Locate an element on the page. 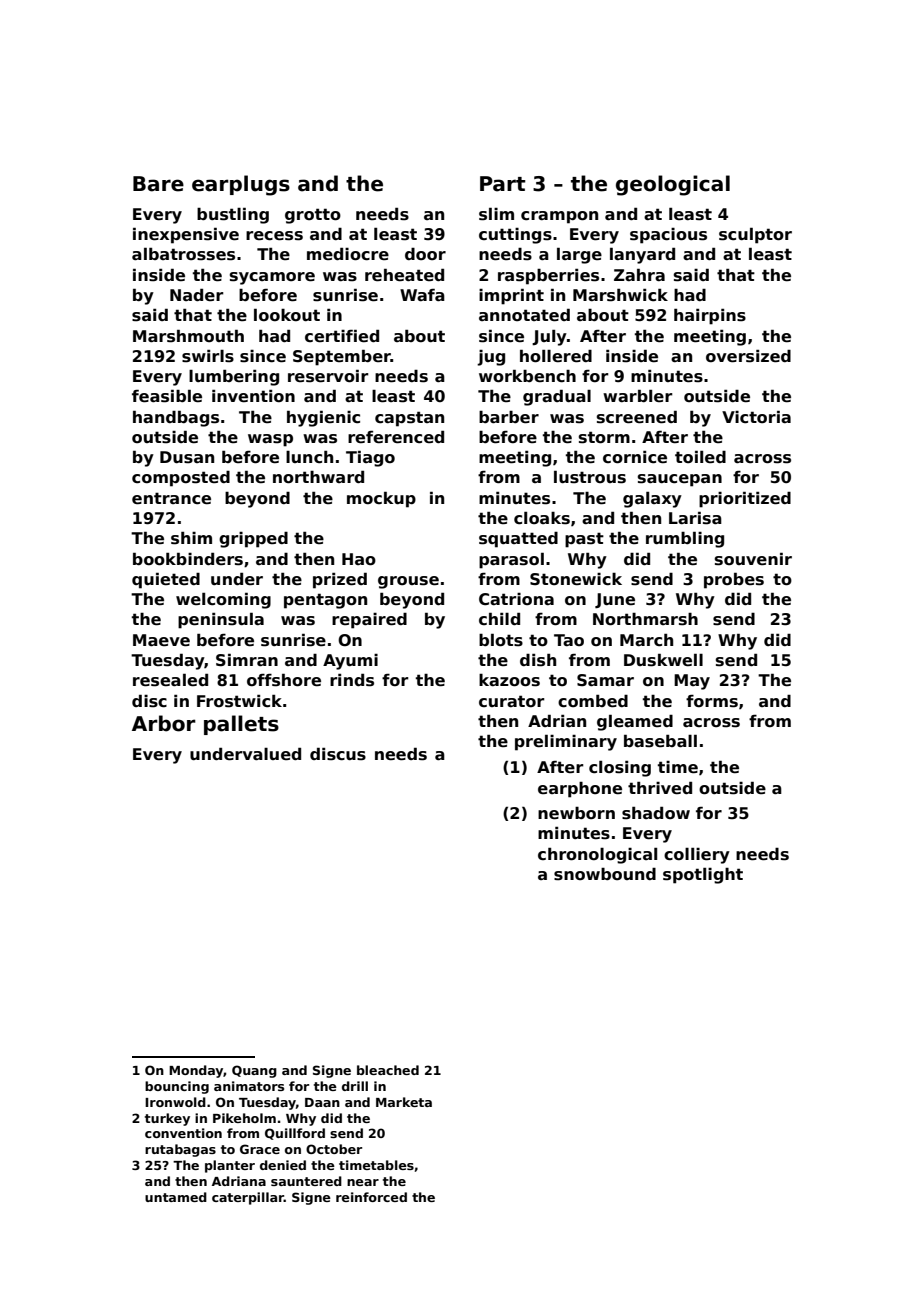  Hao is located at coordinates (359, 559).
